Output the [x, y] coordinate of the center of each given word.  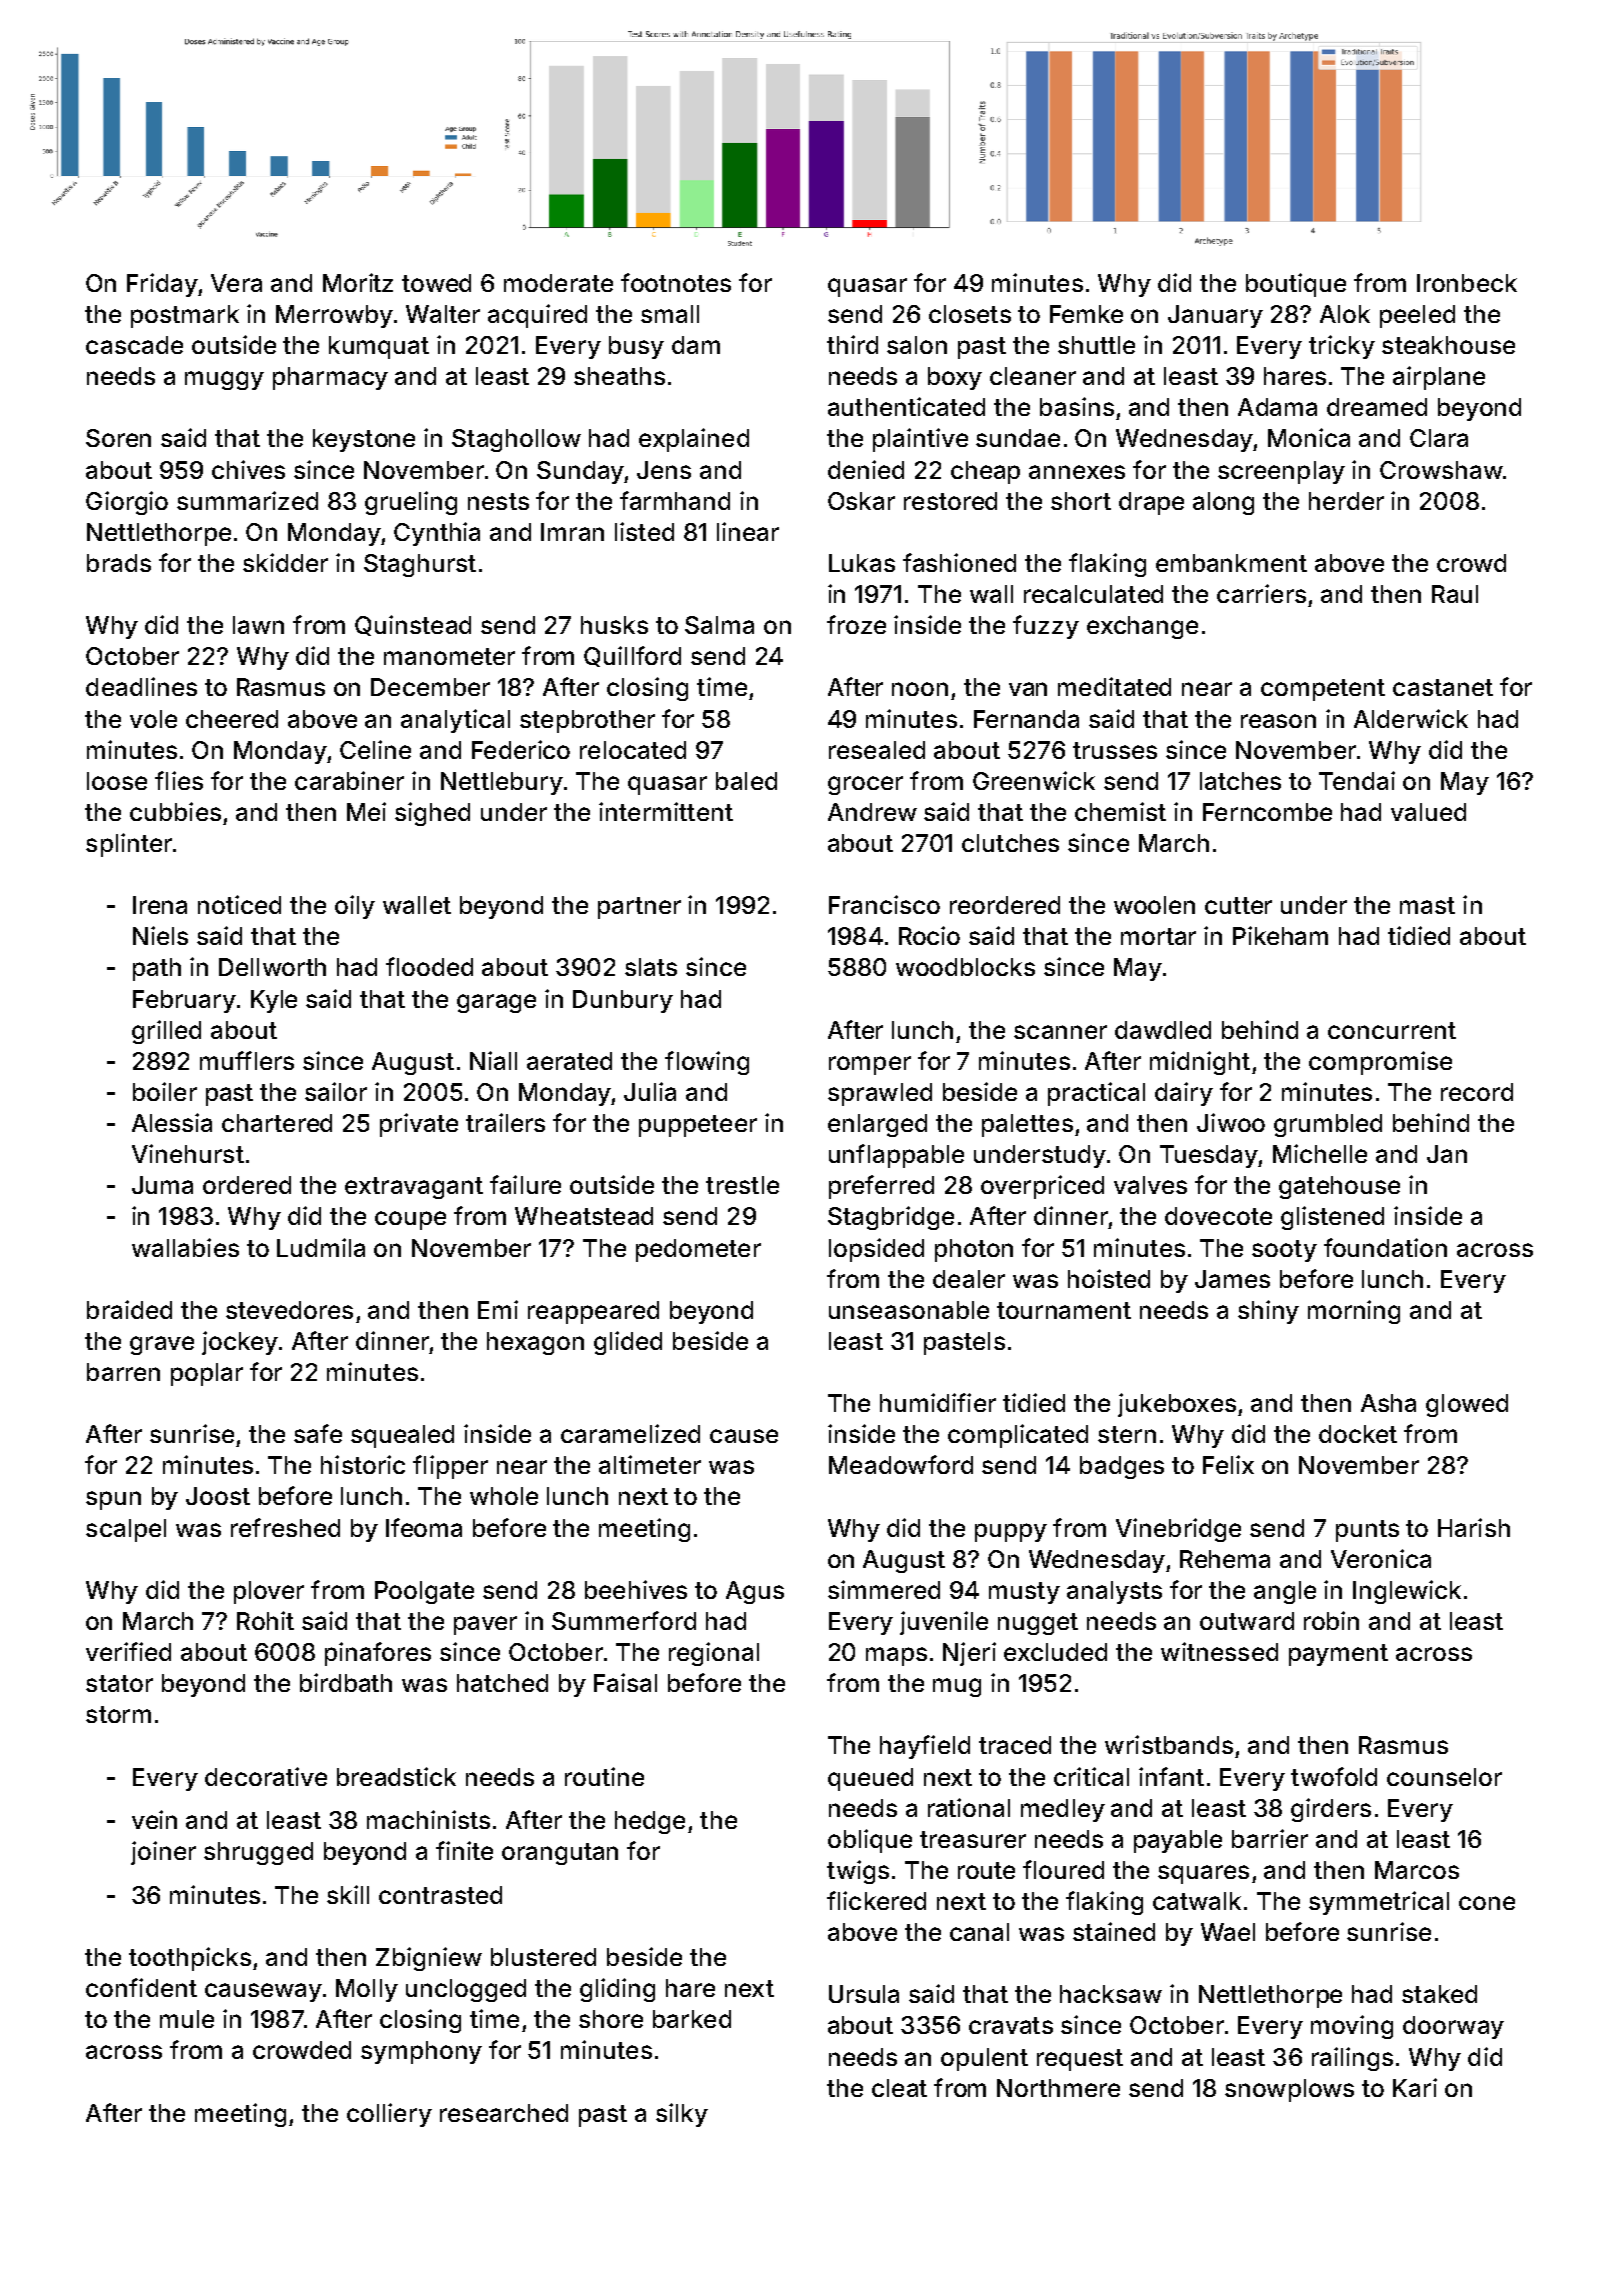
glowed [1467, 1405]
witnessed [1219, 1651]
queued [870, 1779]
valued [1428, 812]
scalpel [126, 1530]
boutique [1296, 285]
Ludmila [321, 1247]
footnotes [676, 282]
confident [141, 1987]
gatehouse [1339, 1187]
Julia [650, 1091]
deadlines [141, 686]
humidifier [938, 1402]
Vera [236, 283]
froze [856, 624]
